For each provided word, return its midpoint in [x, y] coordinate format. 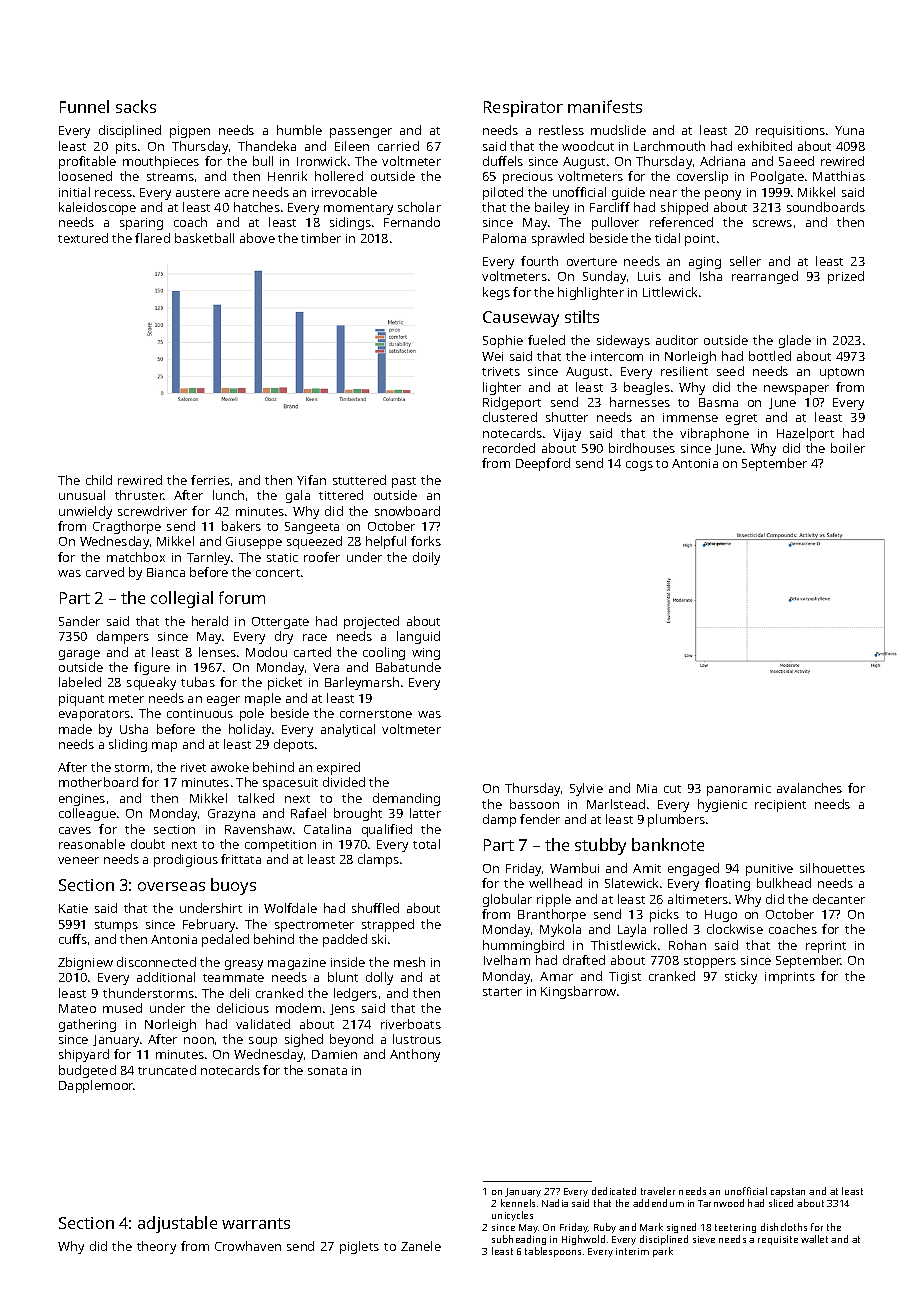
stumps [116, 926]
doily [426, 558]
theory [156, 1247]
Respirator [523, 109]
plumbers [676, 820]
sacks [136, 106]
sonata [327, 1071]
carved [105, 572]
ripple [554, 900]
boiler [848, 448]
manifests [605, 106]
